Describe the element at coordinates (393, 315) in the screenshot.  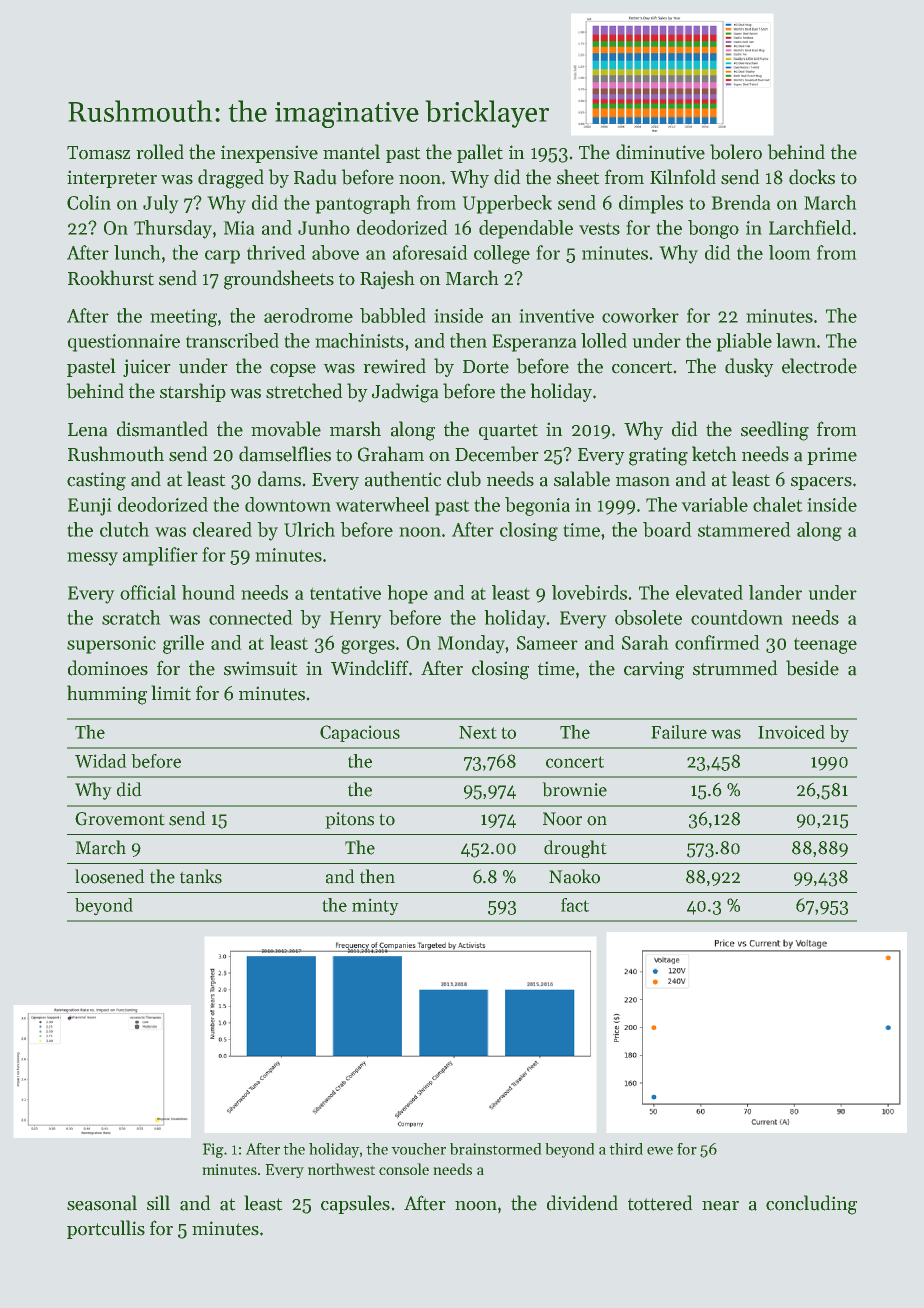
I see `babbled` at that location.
